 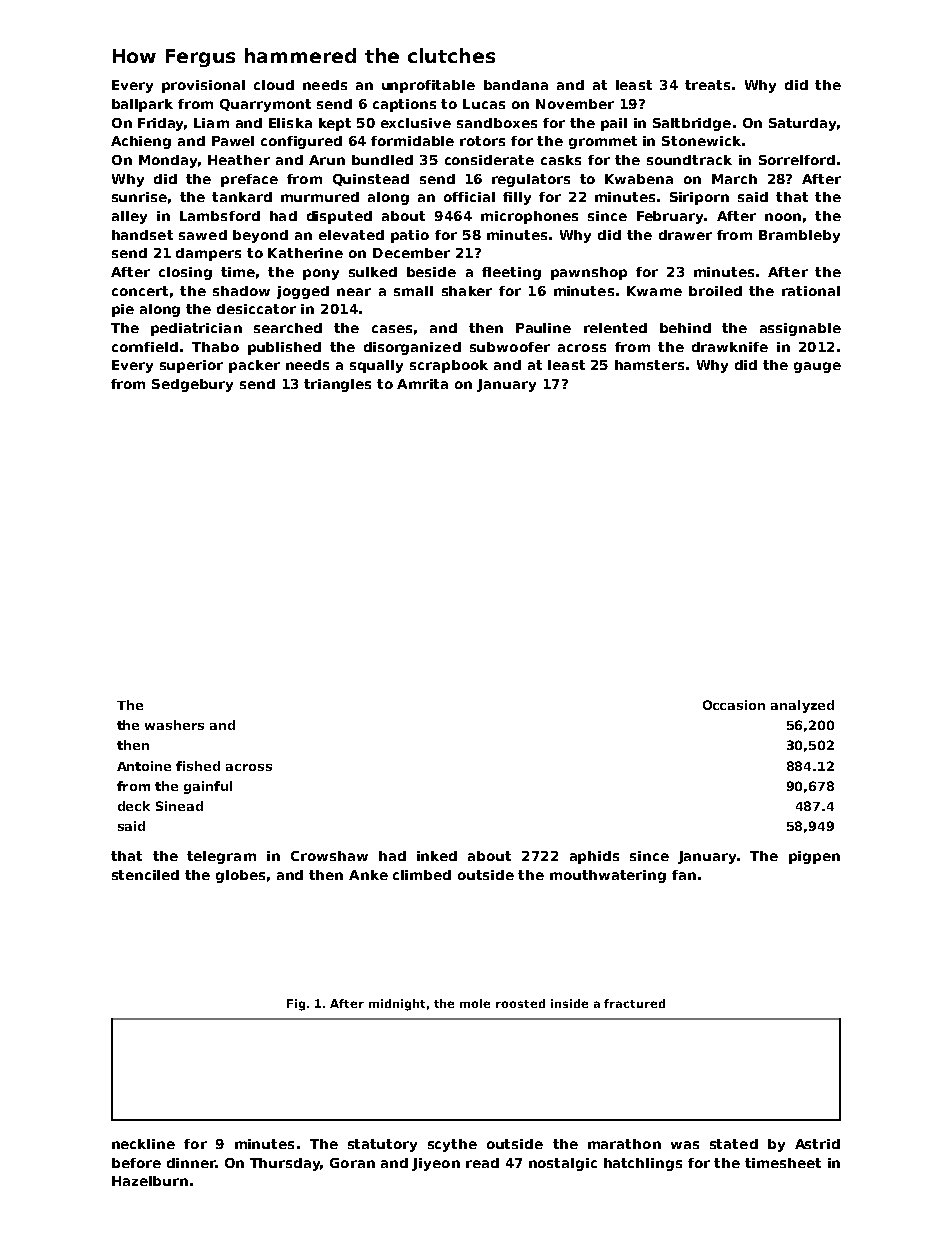 I want to click on hamsters, so click(x=649, y=365).
